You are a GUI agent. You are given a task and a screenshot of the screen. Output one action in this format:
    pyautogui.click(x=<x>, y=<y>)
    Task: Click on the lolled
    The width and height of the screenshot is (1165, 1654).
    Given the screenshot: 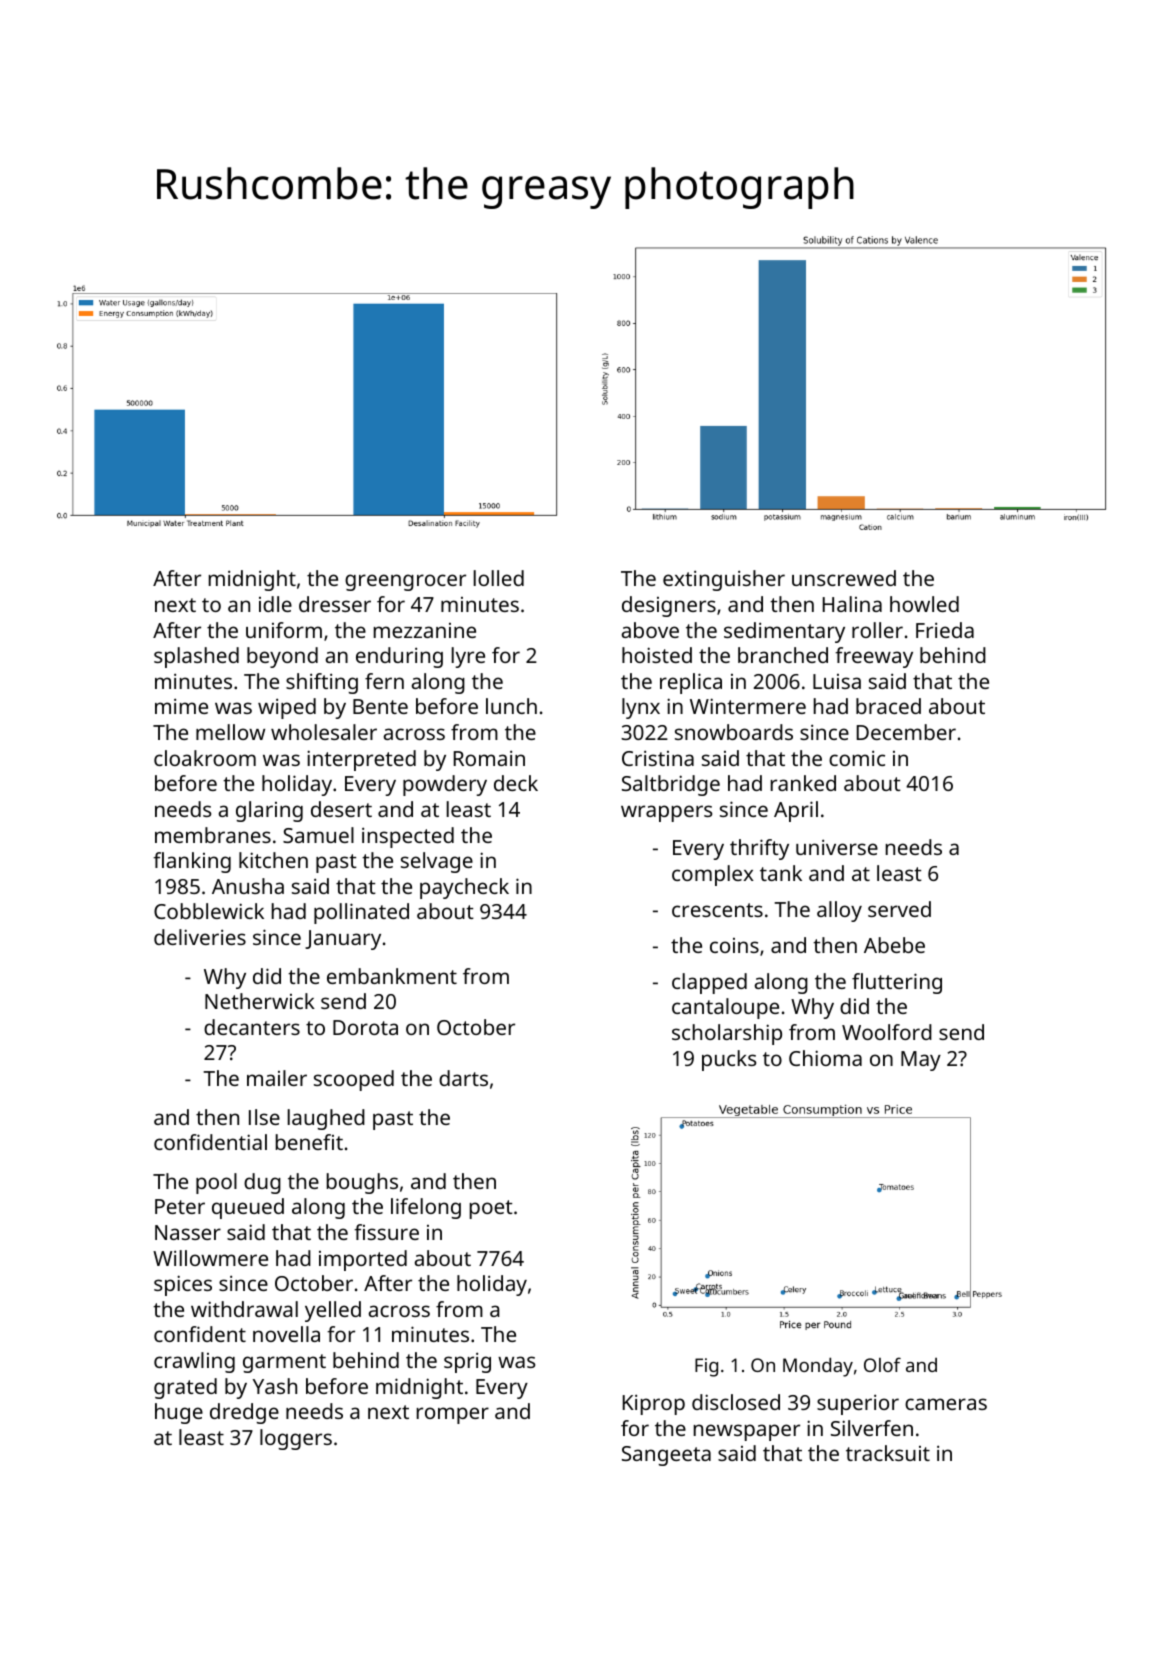 What is the action you would take?
    pyautogui.click(x=499, y=578)
